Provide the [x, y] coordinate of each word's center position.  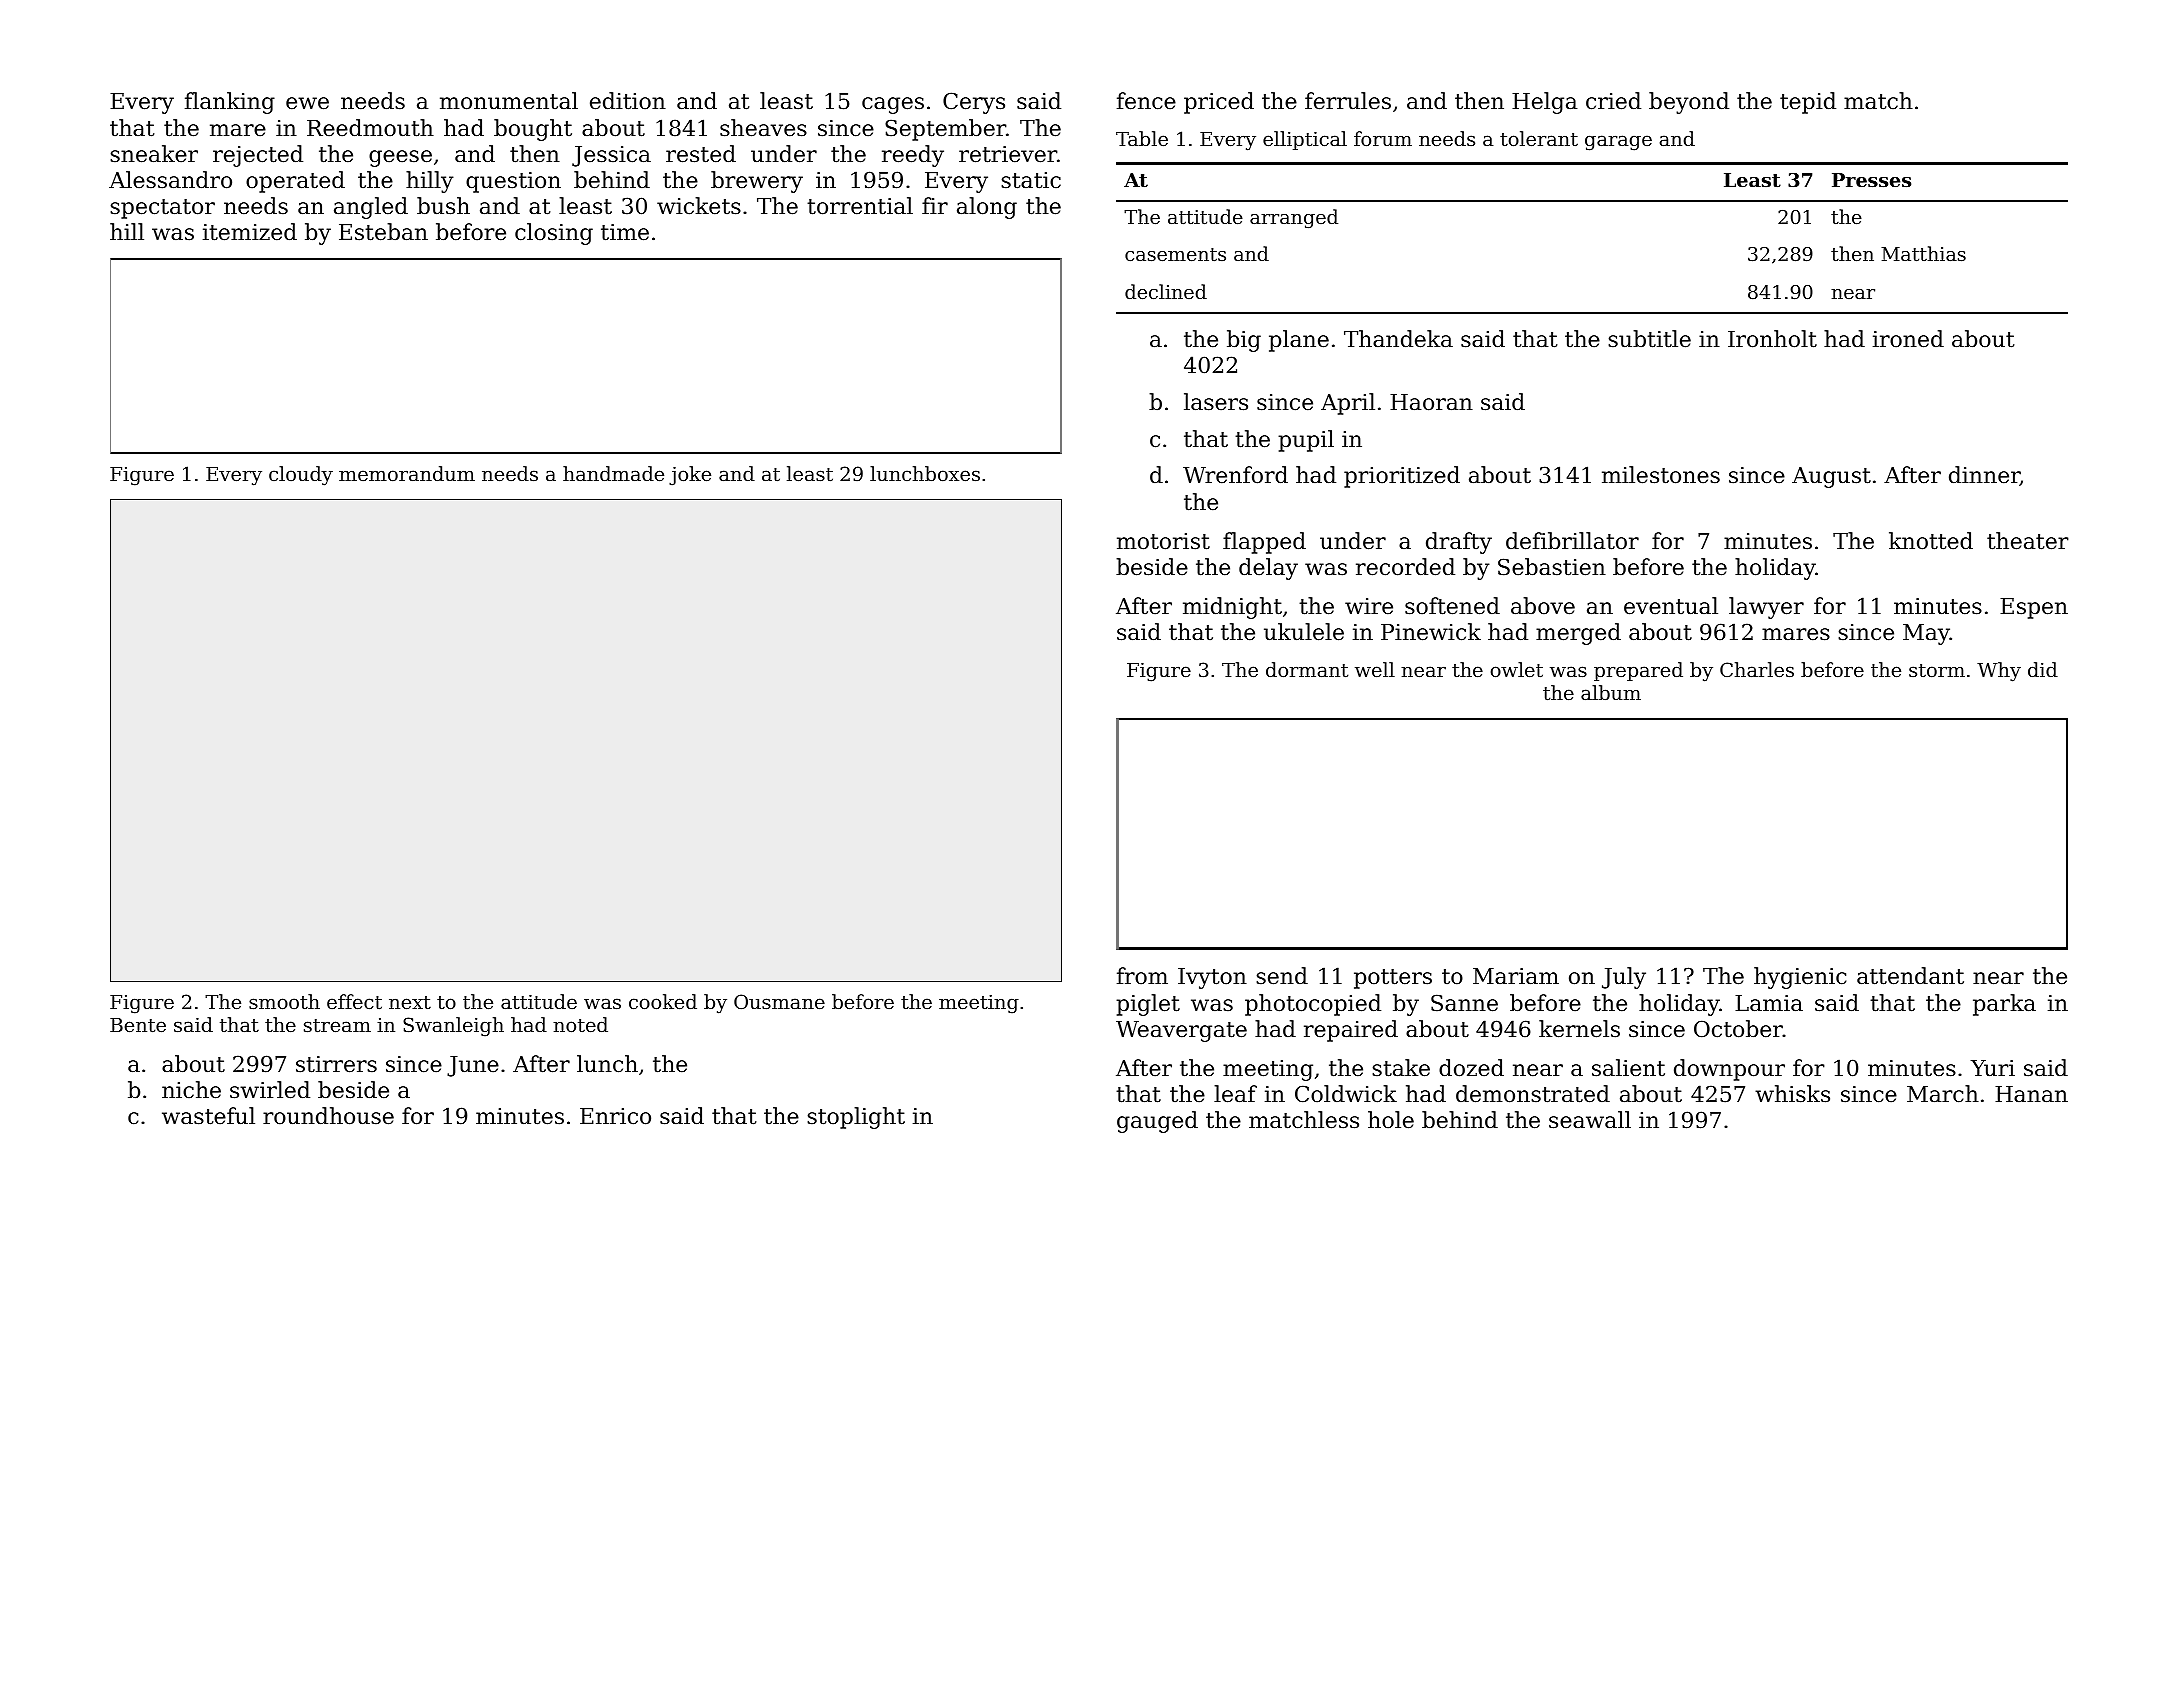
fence [1146, 101]
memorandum [407, 473]
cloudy [301, 476]
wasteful [208, 1116]
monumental [509, 101]
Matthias [1923, 253]
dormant [1307, 669]
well [1375, 669]
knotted [1931, 541]
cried [1613, 101]
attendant [1910, 976]
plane [1299, 341]
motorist [1163, 541]
